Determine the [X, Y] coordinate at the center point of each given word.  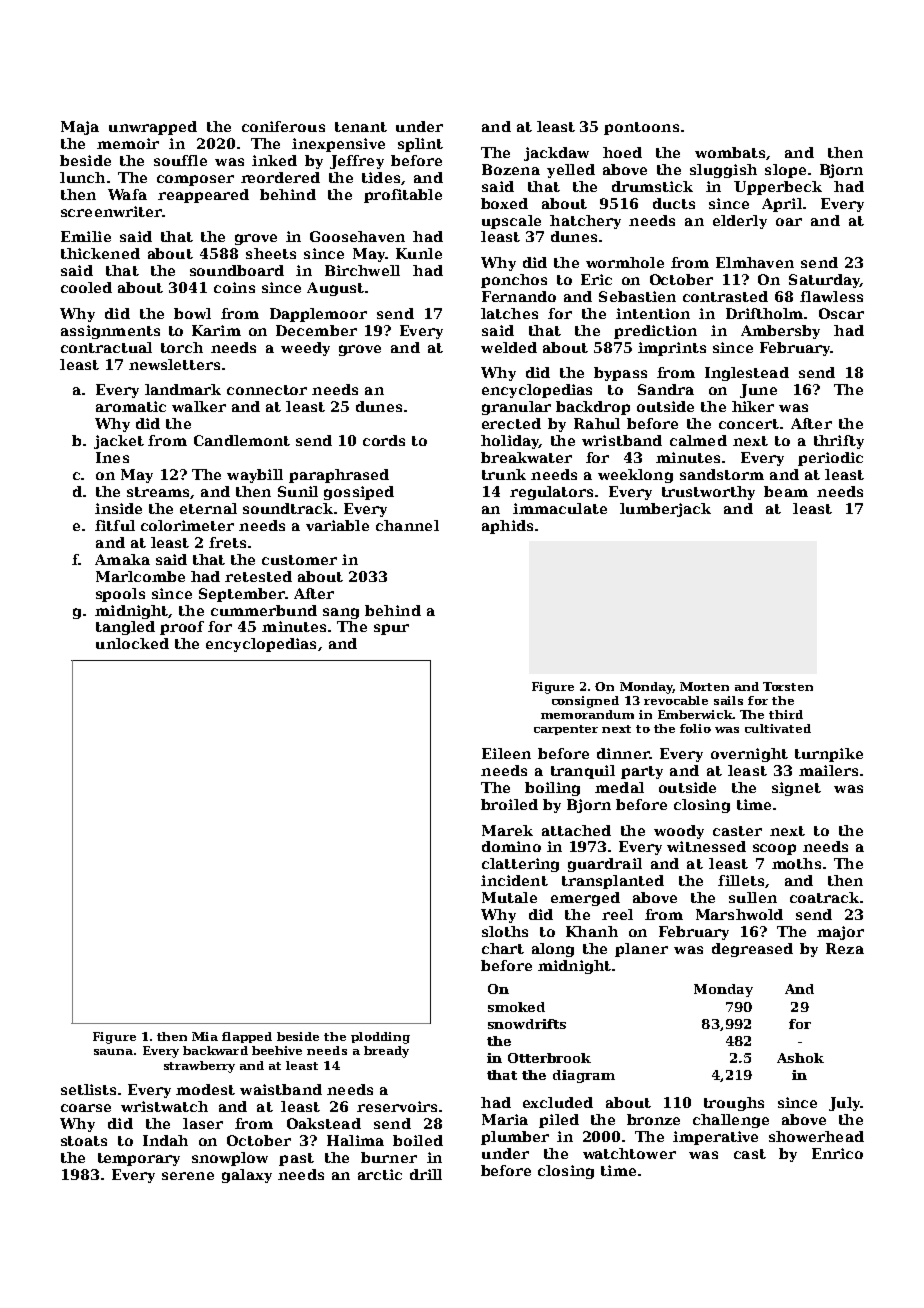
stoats [84, 1141]
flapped [247, 1037]
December [316, 330]
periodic [830, 459]
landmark [183, 389]
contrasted [725, 296]
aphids [507, 527]
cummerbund [264, 610]
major [840, 933]
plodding [380, 1038]
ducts [674, 203]
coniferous [283, 126]
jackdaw [556, 154]
